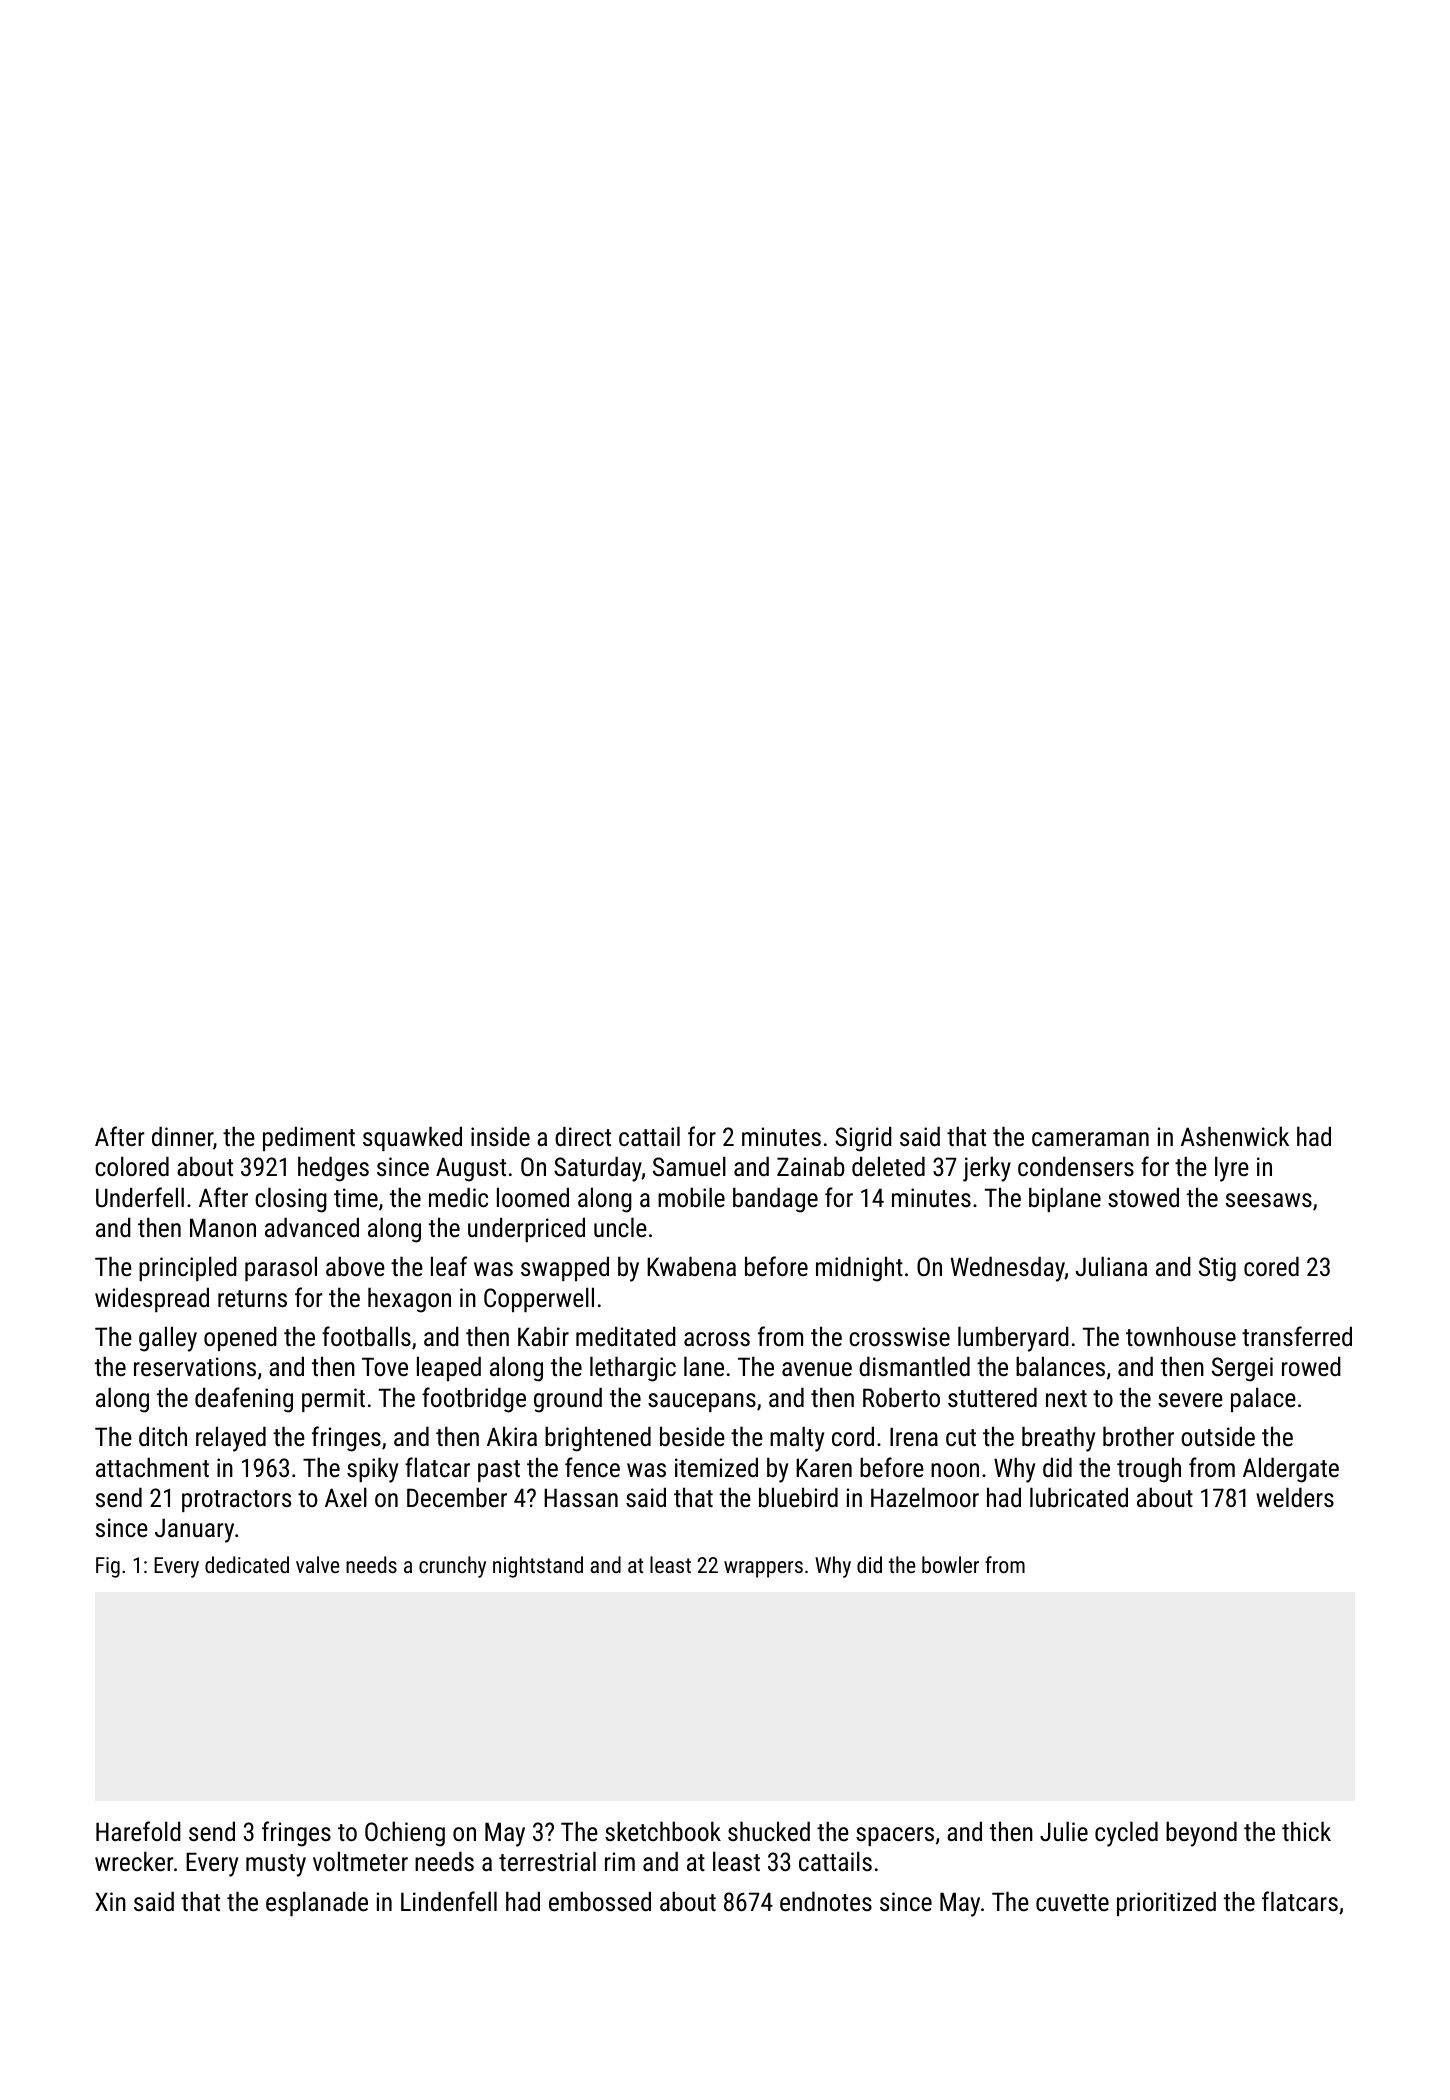 The image size is (1450, 2100). Describe the element at coordinates (182, 1136) in the screenshot. I see `dinner` at that location.
